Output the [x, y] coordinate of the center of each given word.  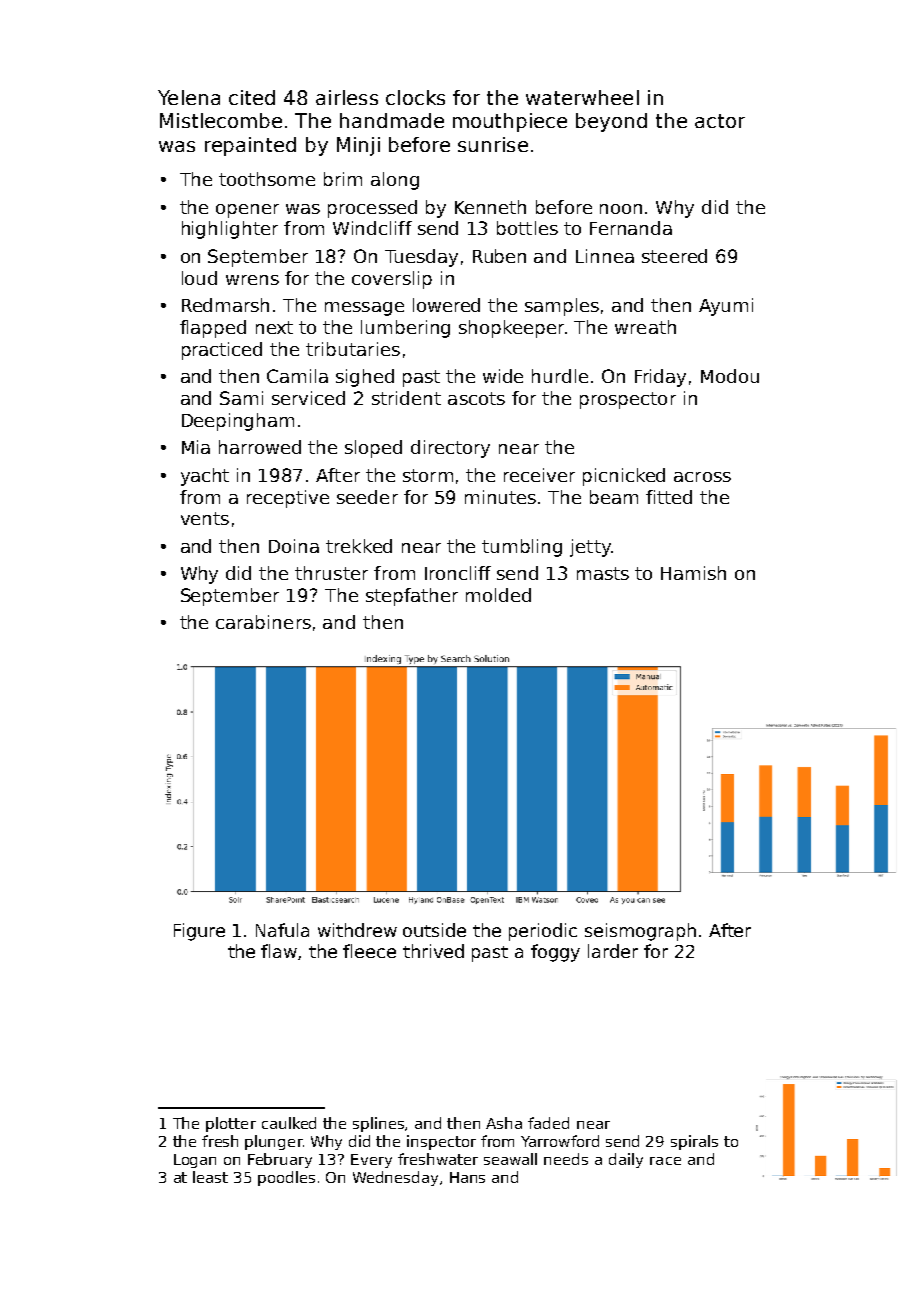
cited [252, 97]
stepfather [412, 597]
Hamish [693, 573]
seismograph [640, 932]
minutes [500, 497]
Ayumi [726, 307]
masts [603, 573]
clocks [415, 97]
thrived [433, 951]
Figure [199, 932]
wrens [252, 280]
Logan [195, 1161]
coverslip [392, 280]
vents [205, 518]
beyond [611, 122]
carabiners [263, 622]
